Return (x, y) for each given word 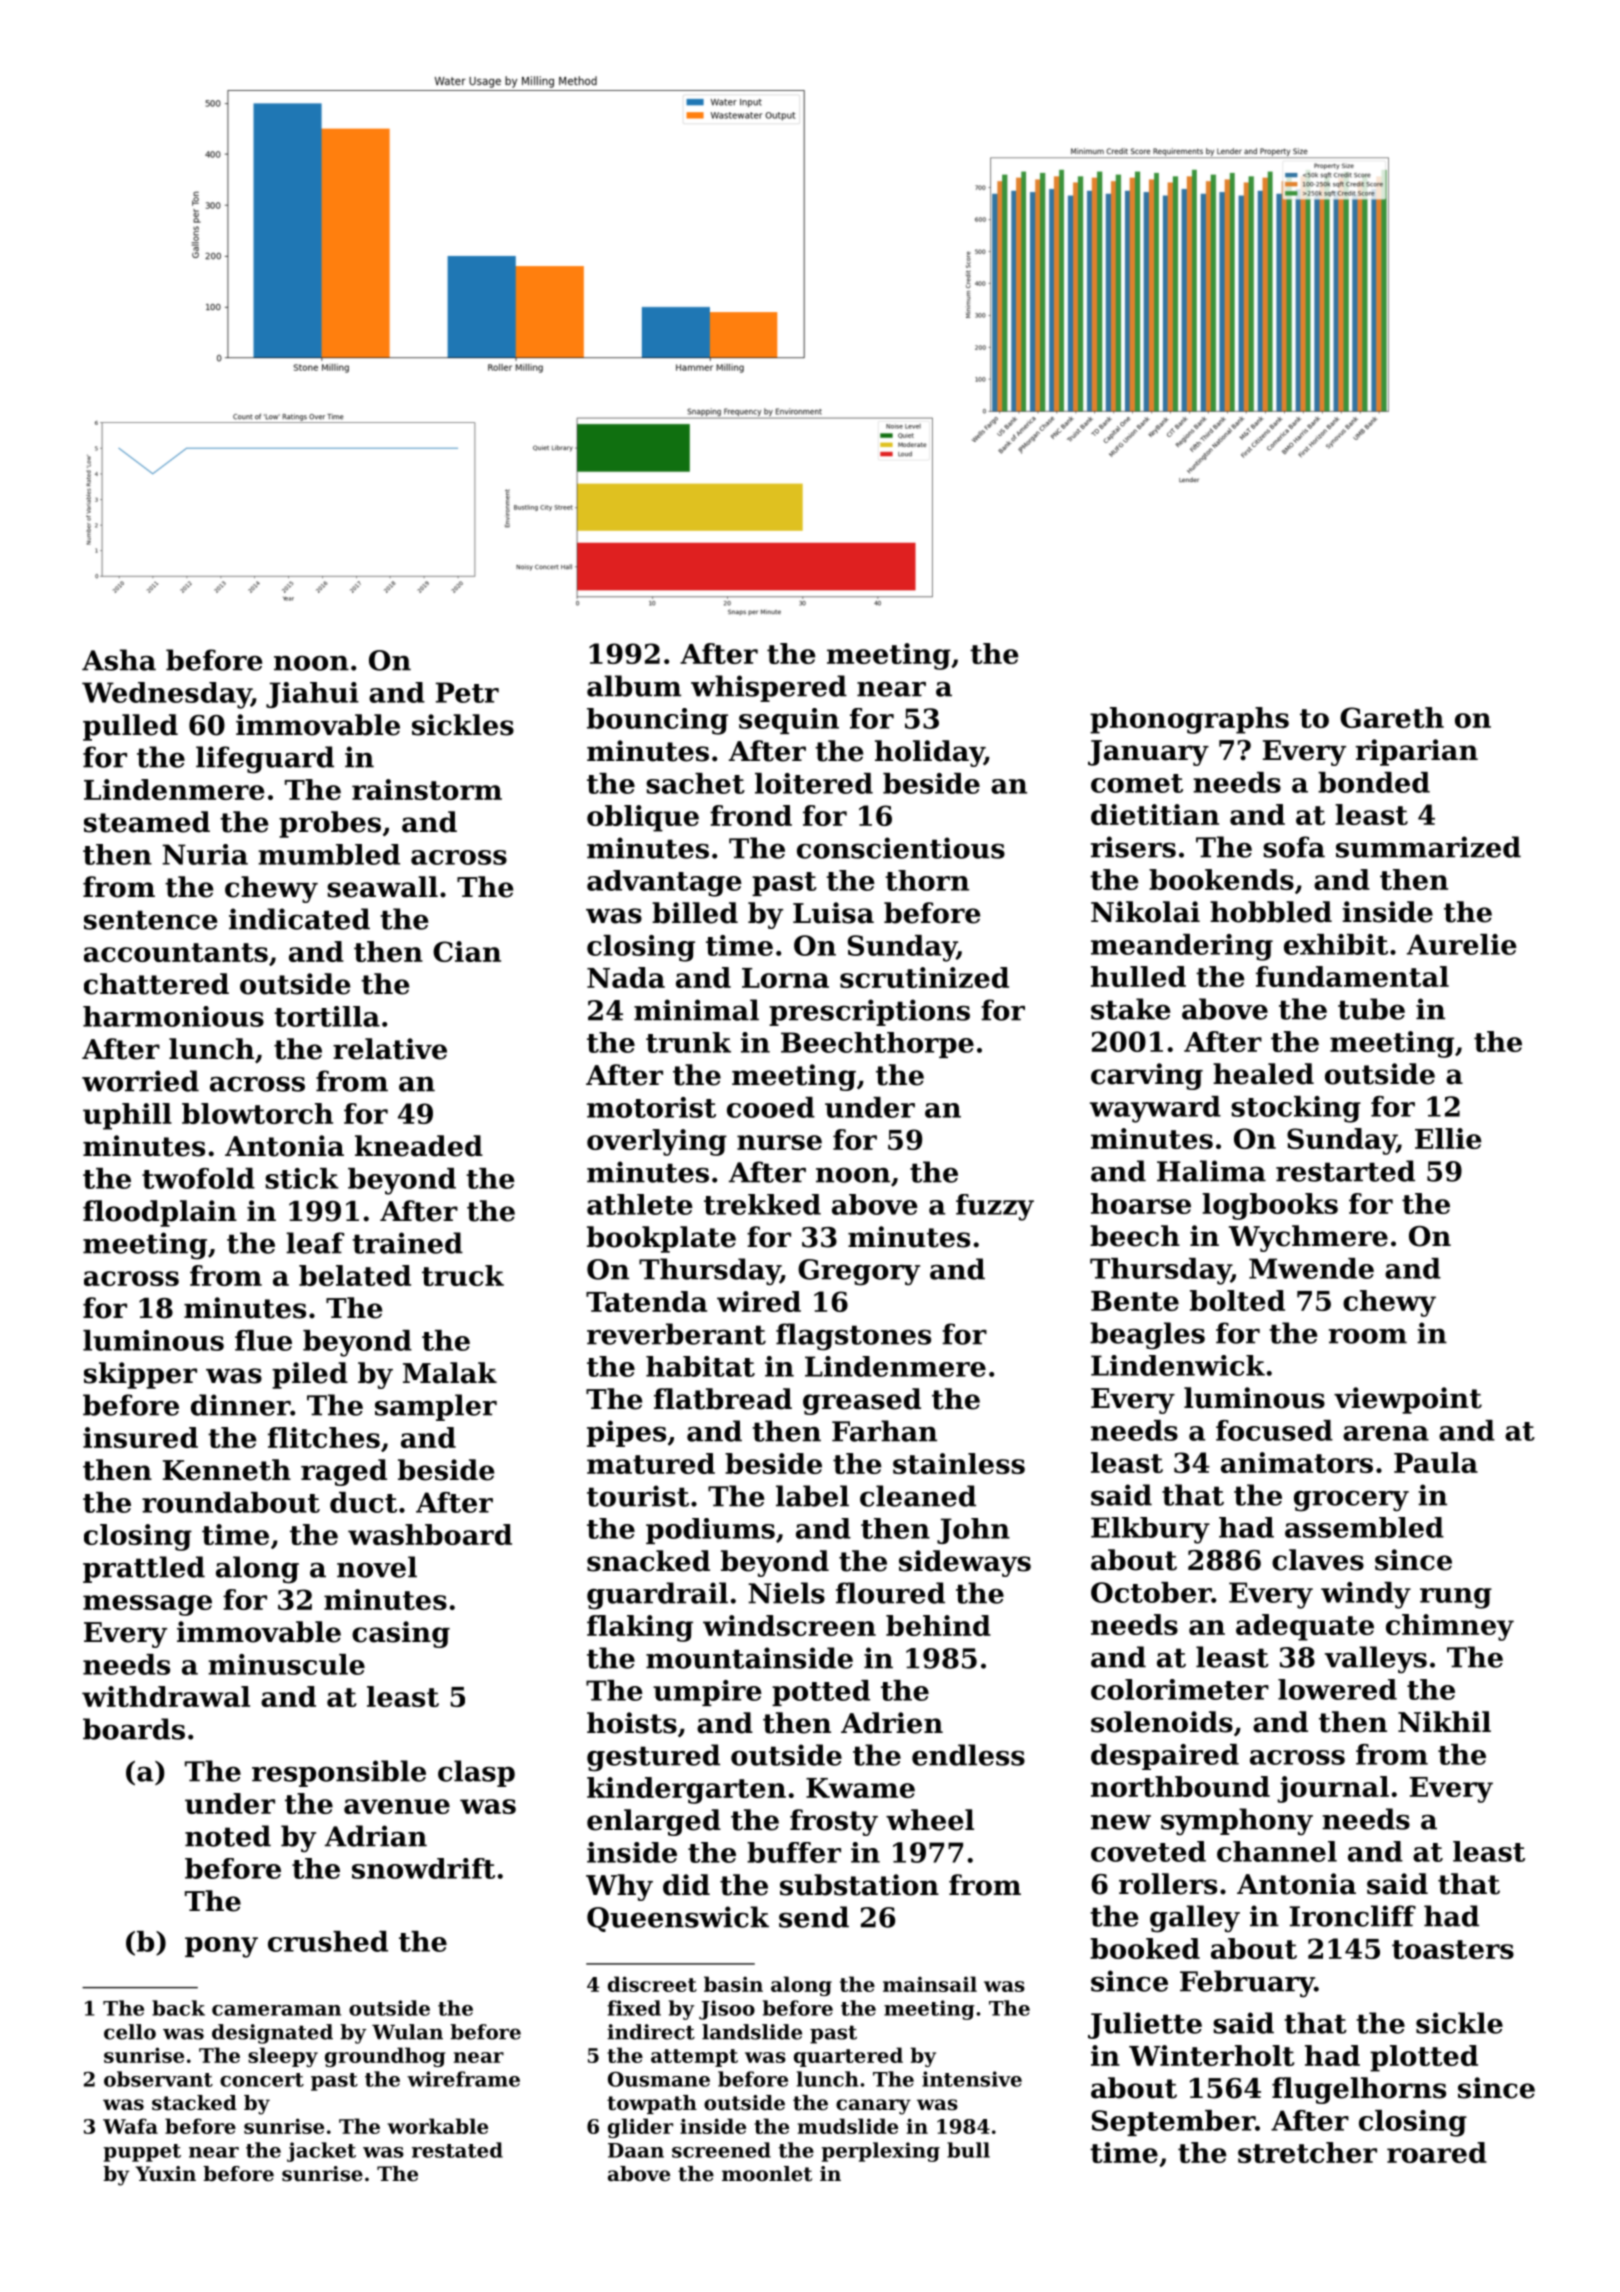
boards (134, 1729)
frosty (834, 1822)
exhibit (1336, 944)
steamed (147, 822)
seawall (382, 887)
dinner (240, 1405)
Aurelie (1462, 944)
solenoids (1162, 1722)
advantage (664, 883)
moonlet (767, 2174)
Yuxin (165, 2174)
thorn (927, 880)
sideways (965, 1563)
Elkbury (1150, 1530)
